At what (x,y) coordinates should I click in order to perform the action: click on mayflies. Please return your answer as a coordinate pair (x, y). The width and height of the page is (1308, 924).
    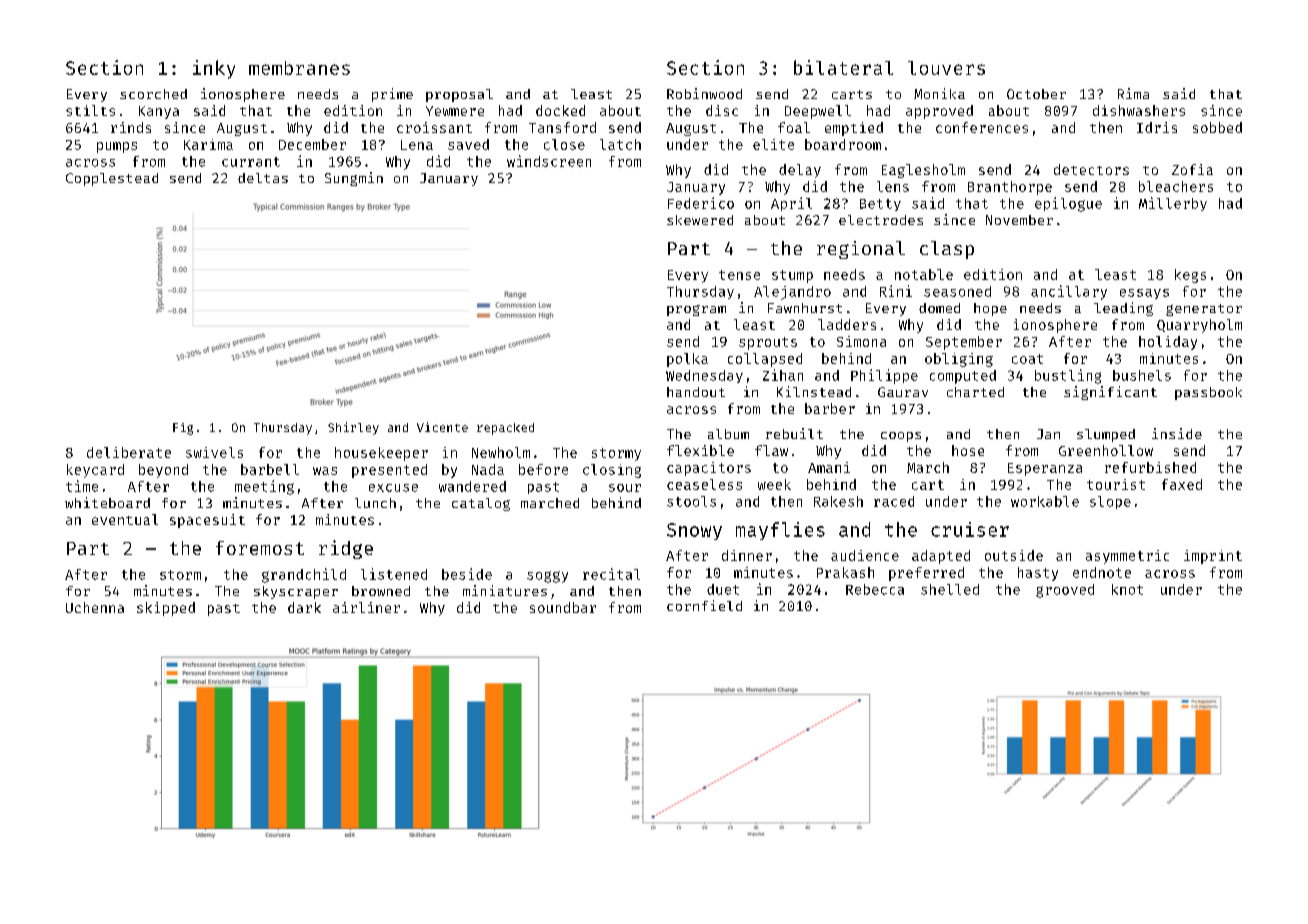
    Looking at the image, I should click on (780, 531).
